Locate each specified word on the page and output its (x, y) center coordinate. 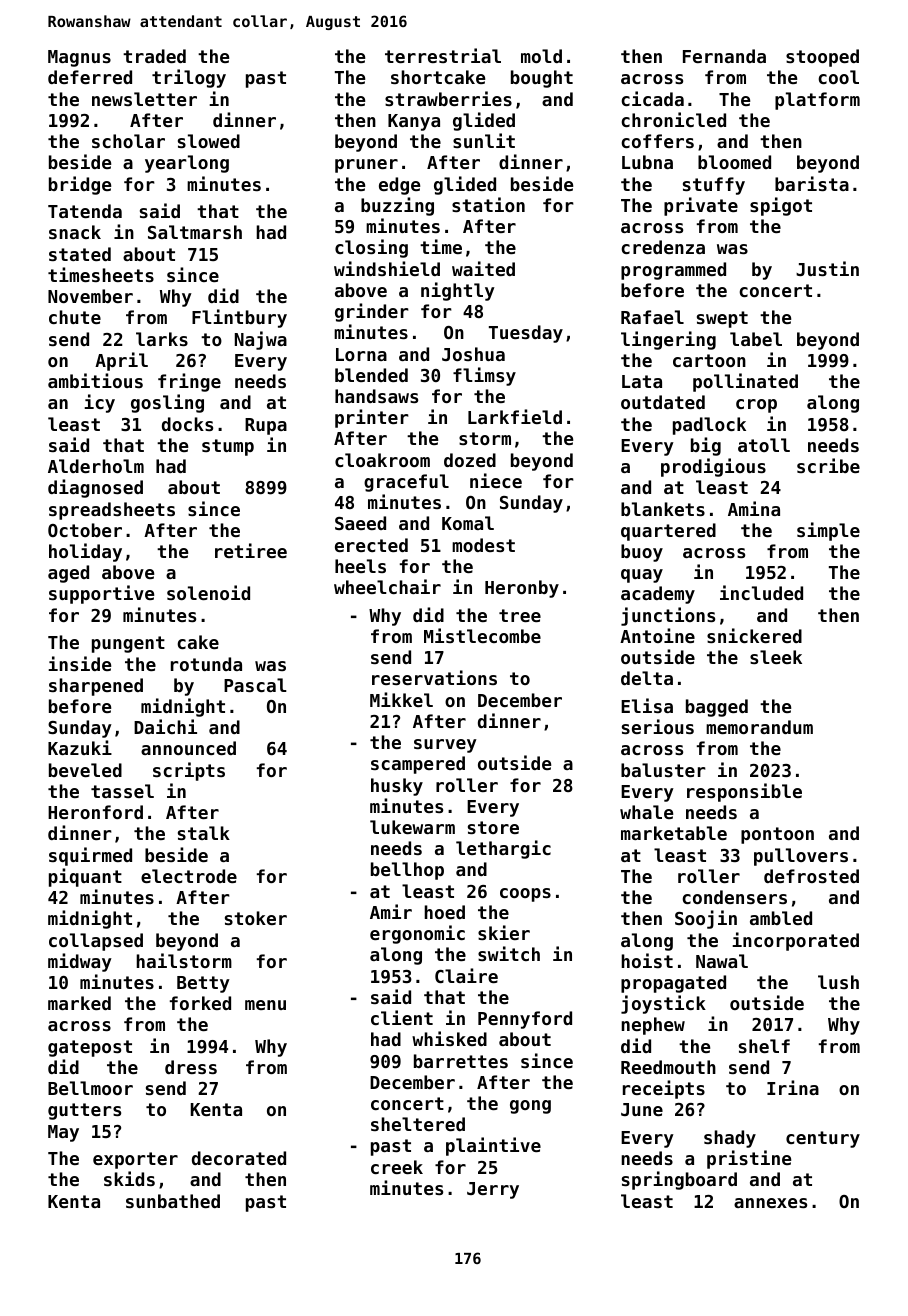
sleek (776, 657)
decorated (239, 1158)
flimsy (484, 376)
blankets (663, 509)
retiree (251, 550)
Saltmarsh (195, 232)
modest (483, 545)
